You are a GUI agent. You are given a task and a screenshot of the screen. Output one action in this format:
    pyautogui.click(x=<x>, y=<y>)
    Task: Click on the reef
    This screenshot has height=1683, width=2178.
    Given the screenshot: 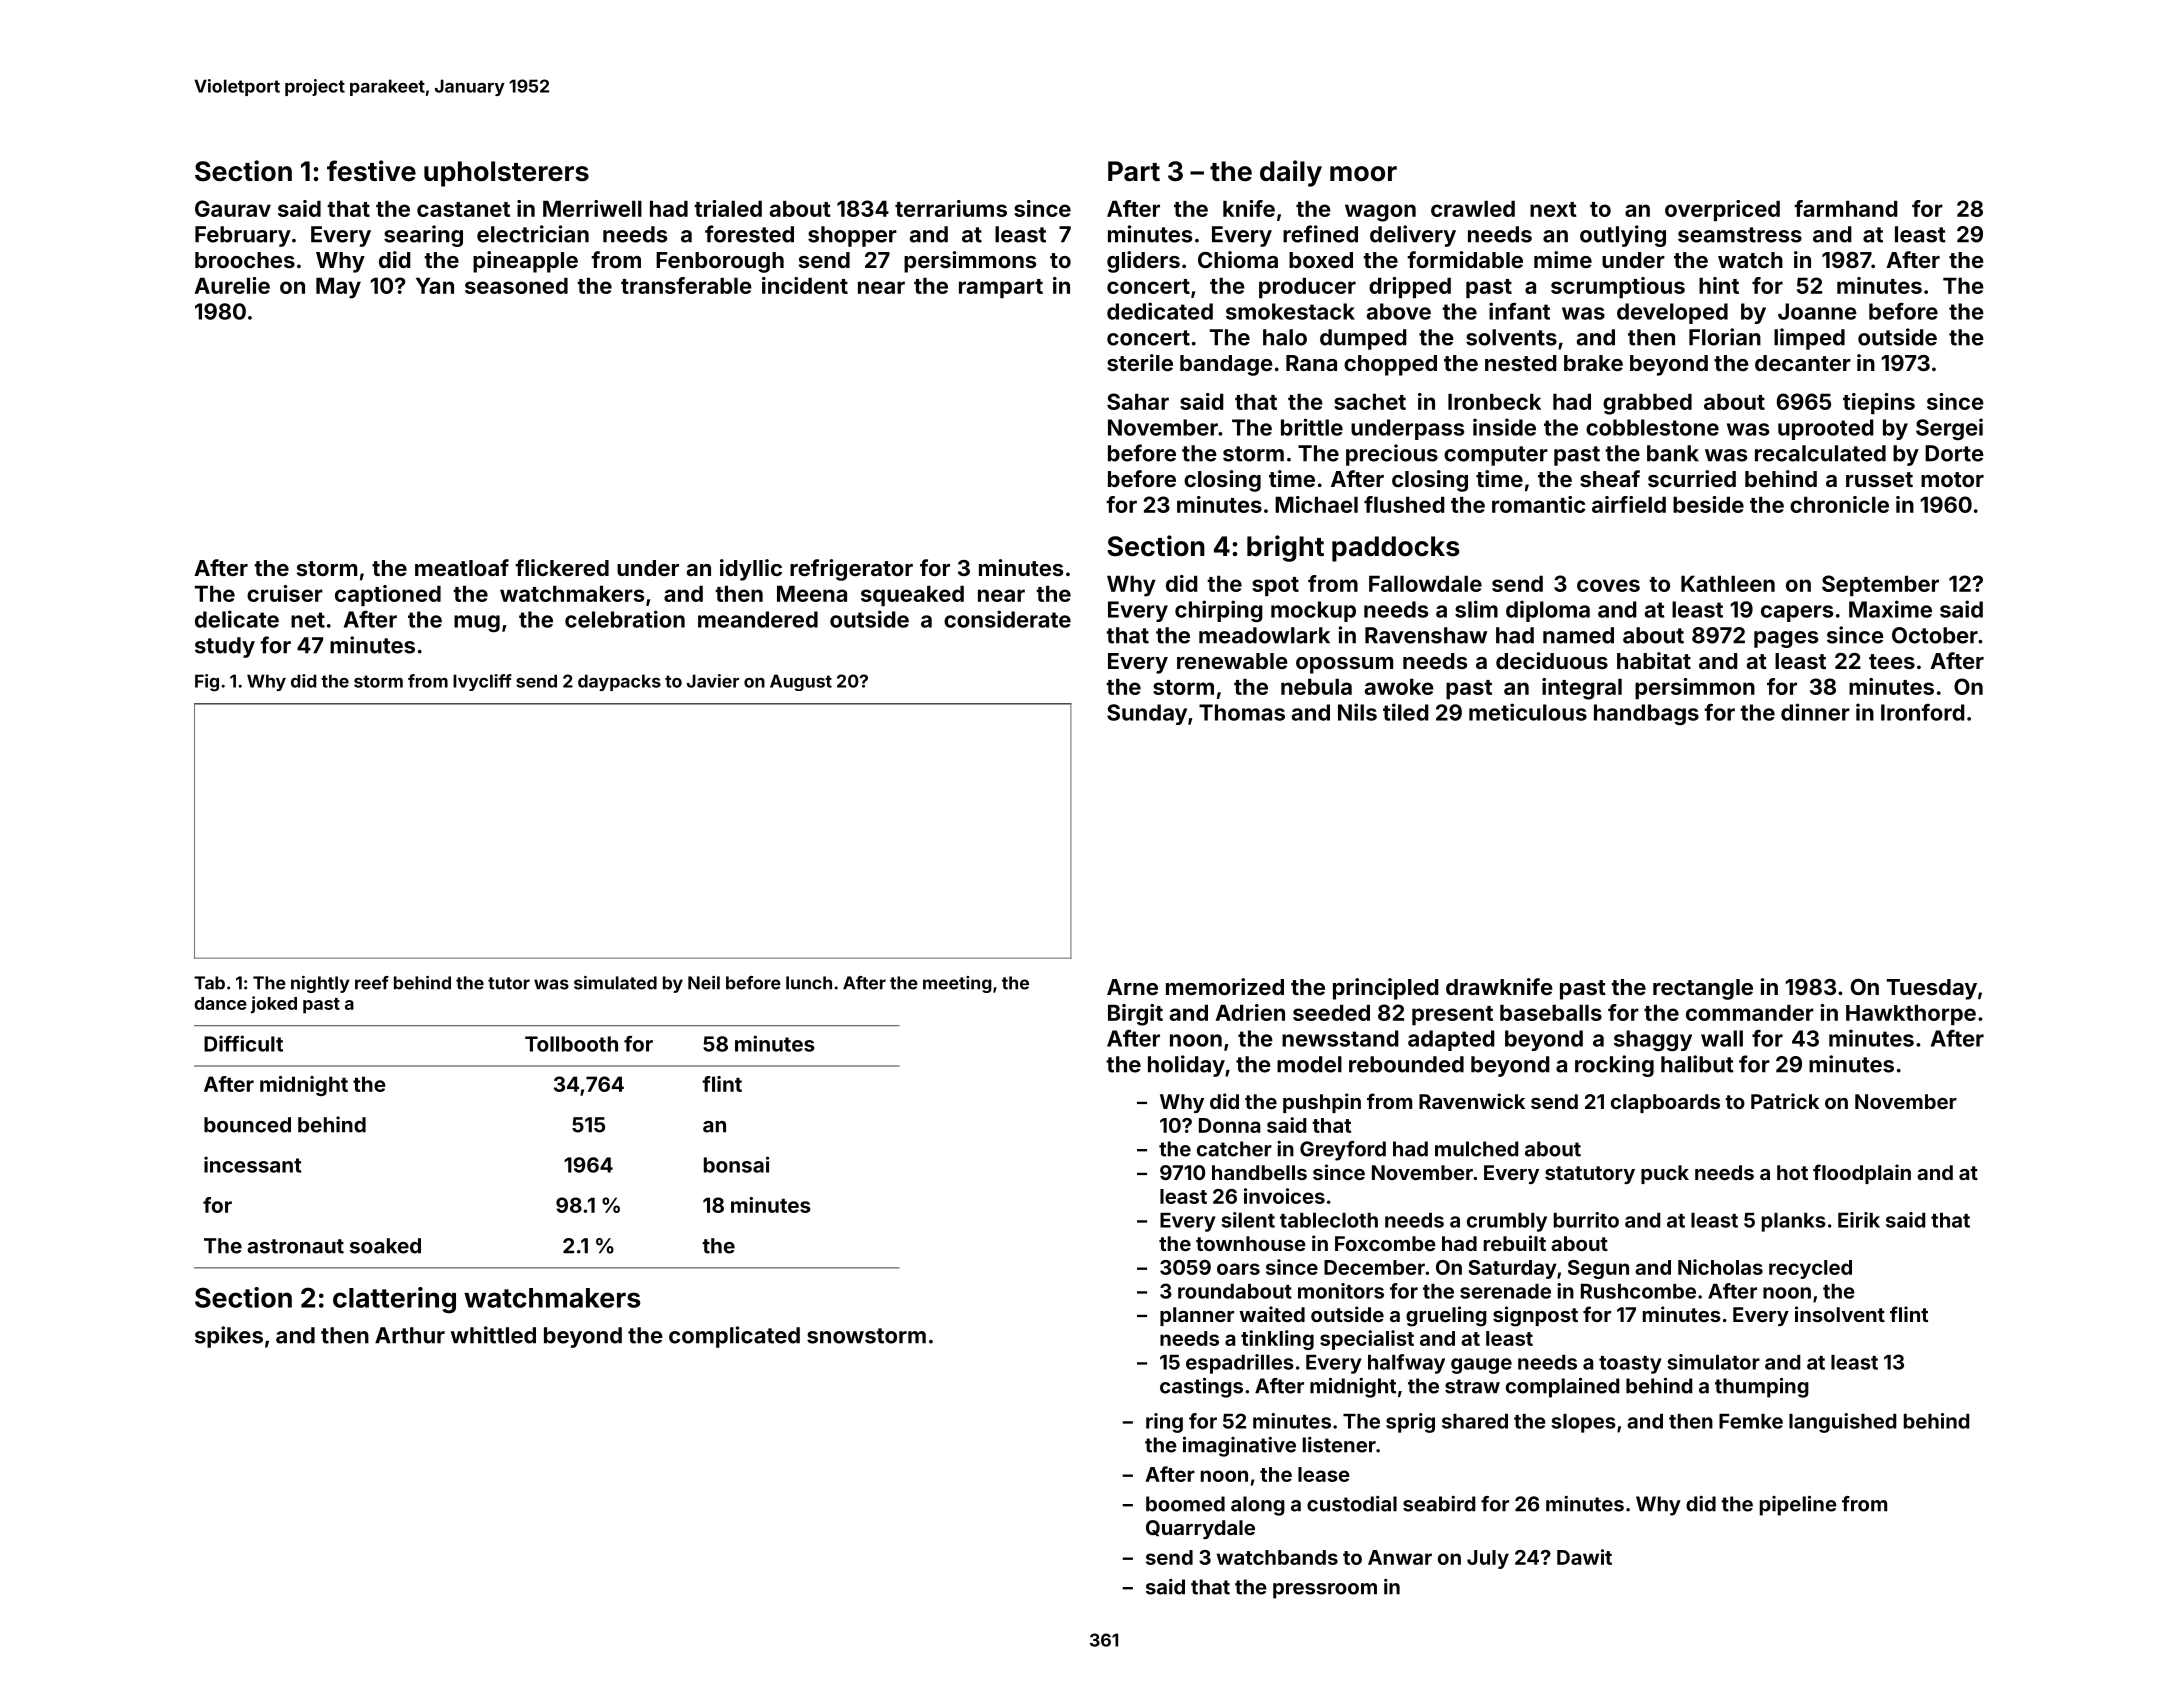 What is the action you would take?
    pyautogui.click(x=372, y=983)
